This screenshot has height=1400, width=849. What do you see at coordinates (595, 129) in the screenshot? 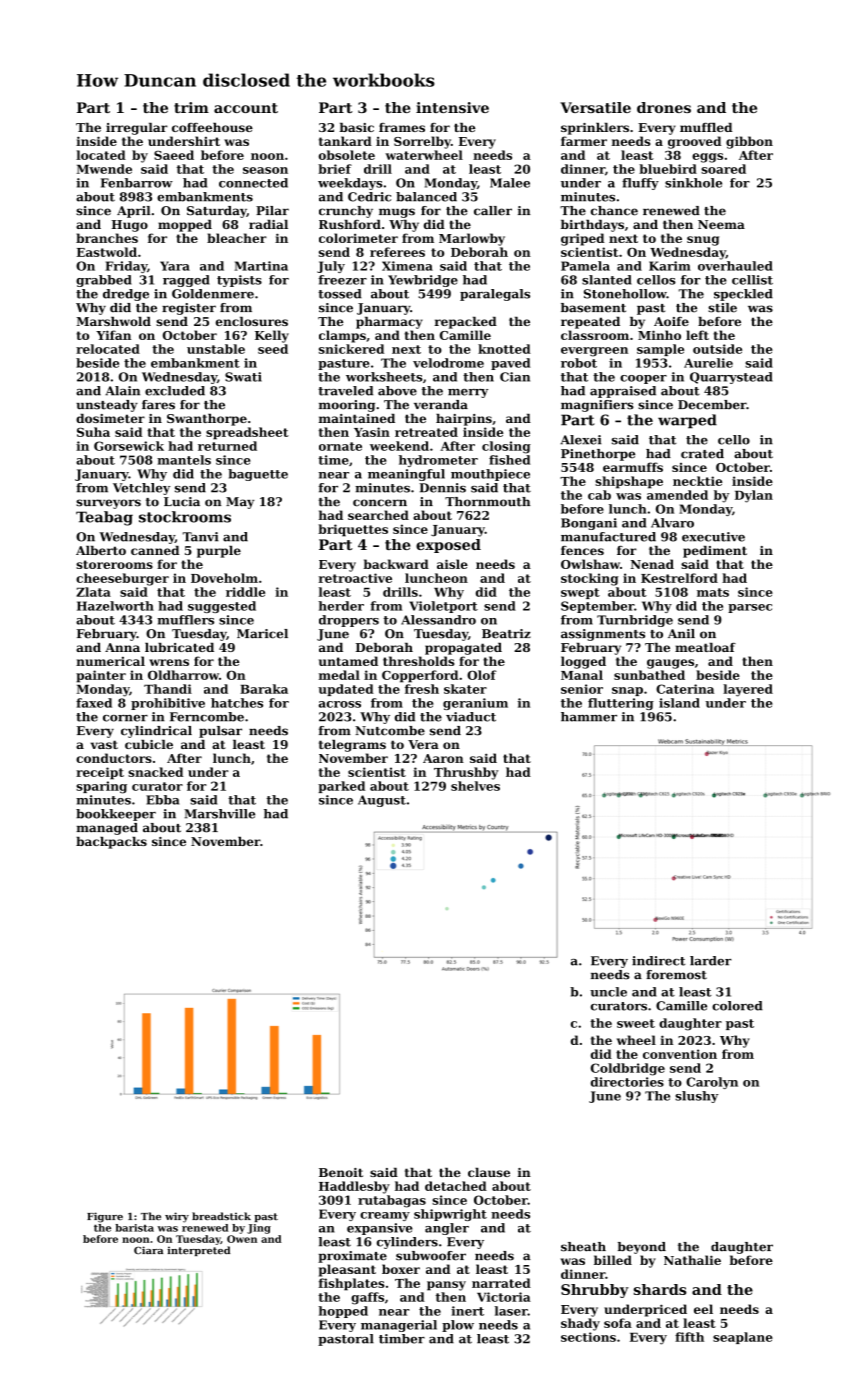
I see `sprinklers` at bounding box center [595, 129].
